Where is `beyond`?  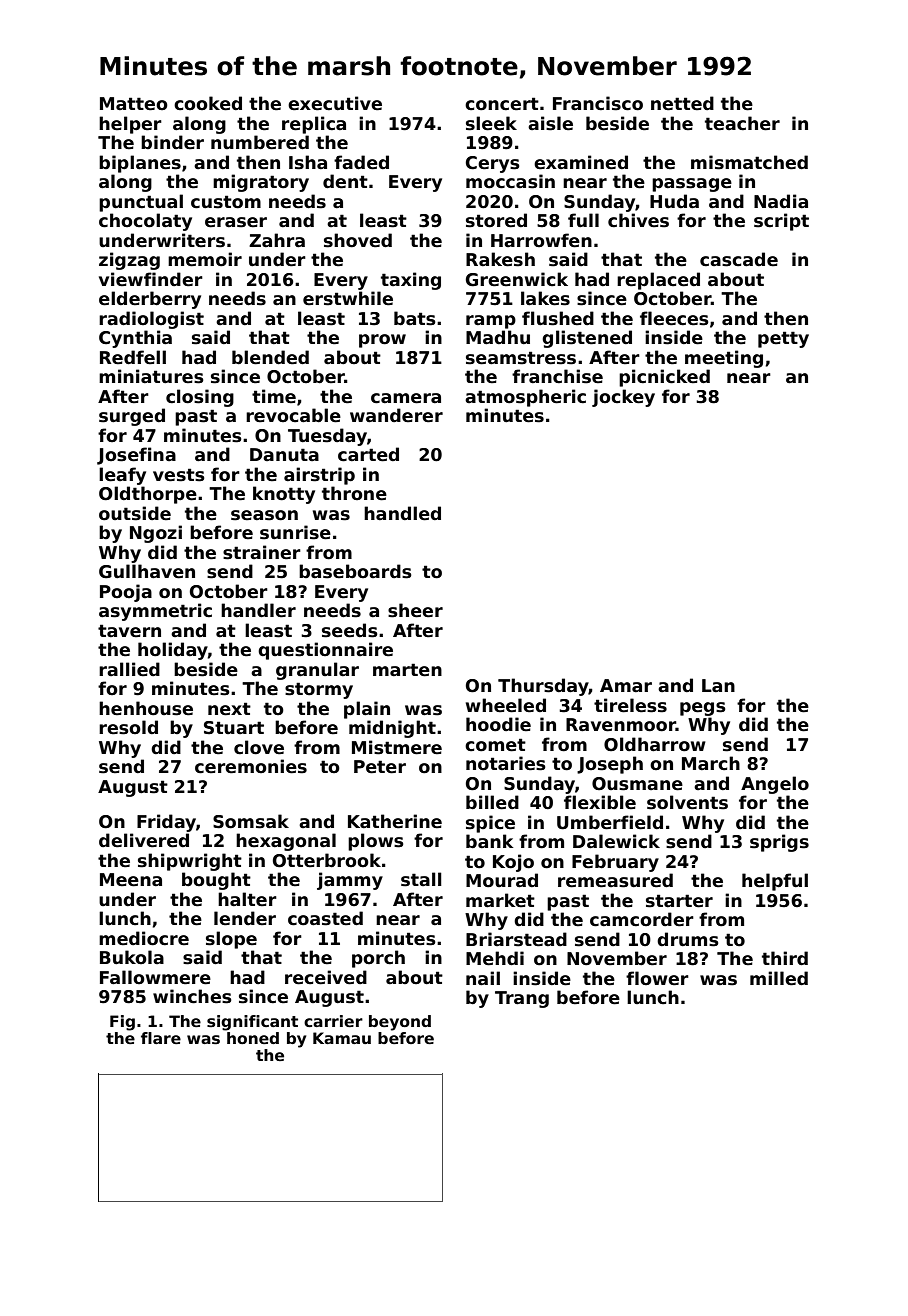 beyond is located at coordinates (400, 1023).
